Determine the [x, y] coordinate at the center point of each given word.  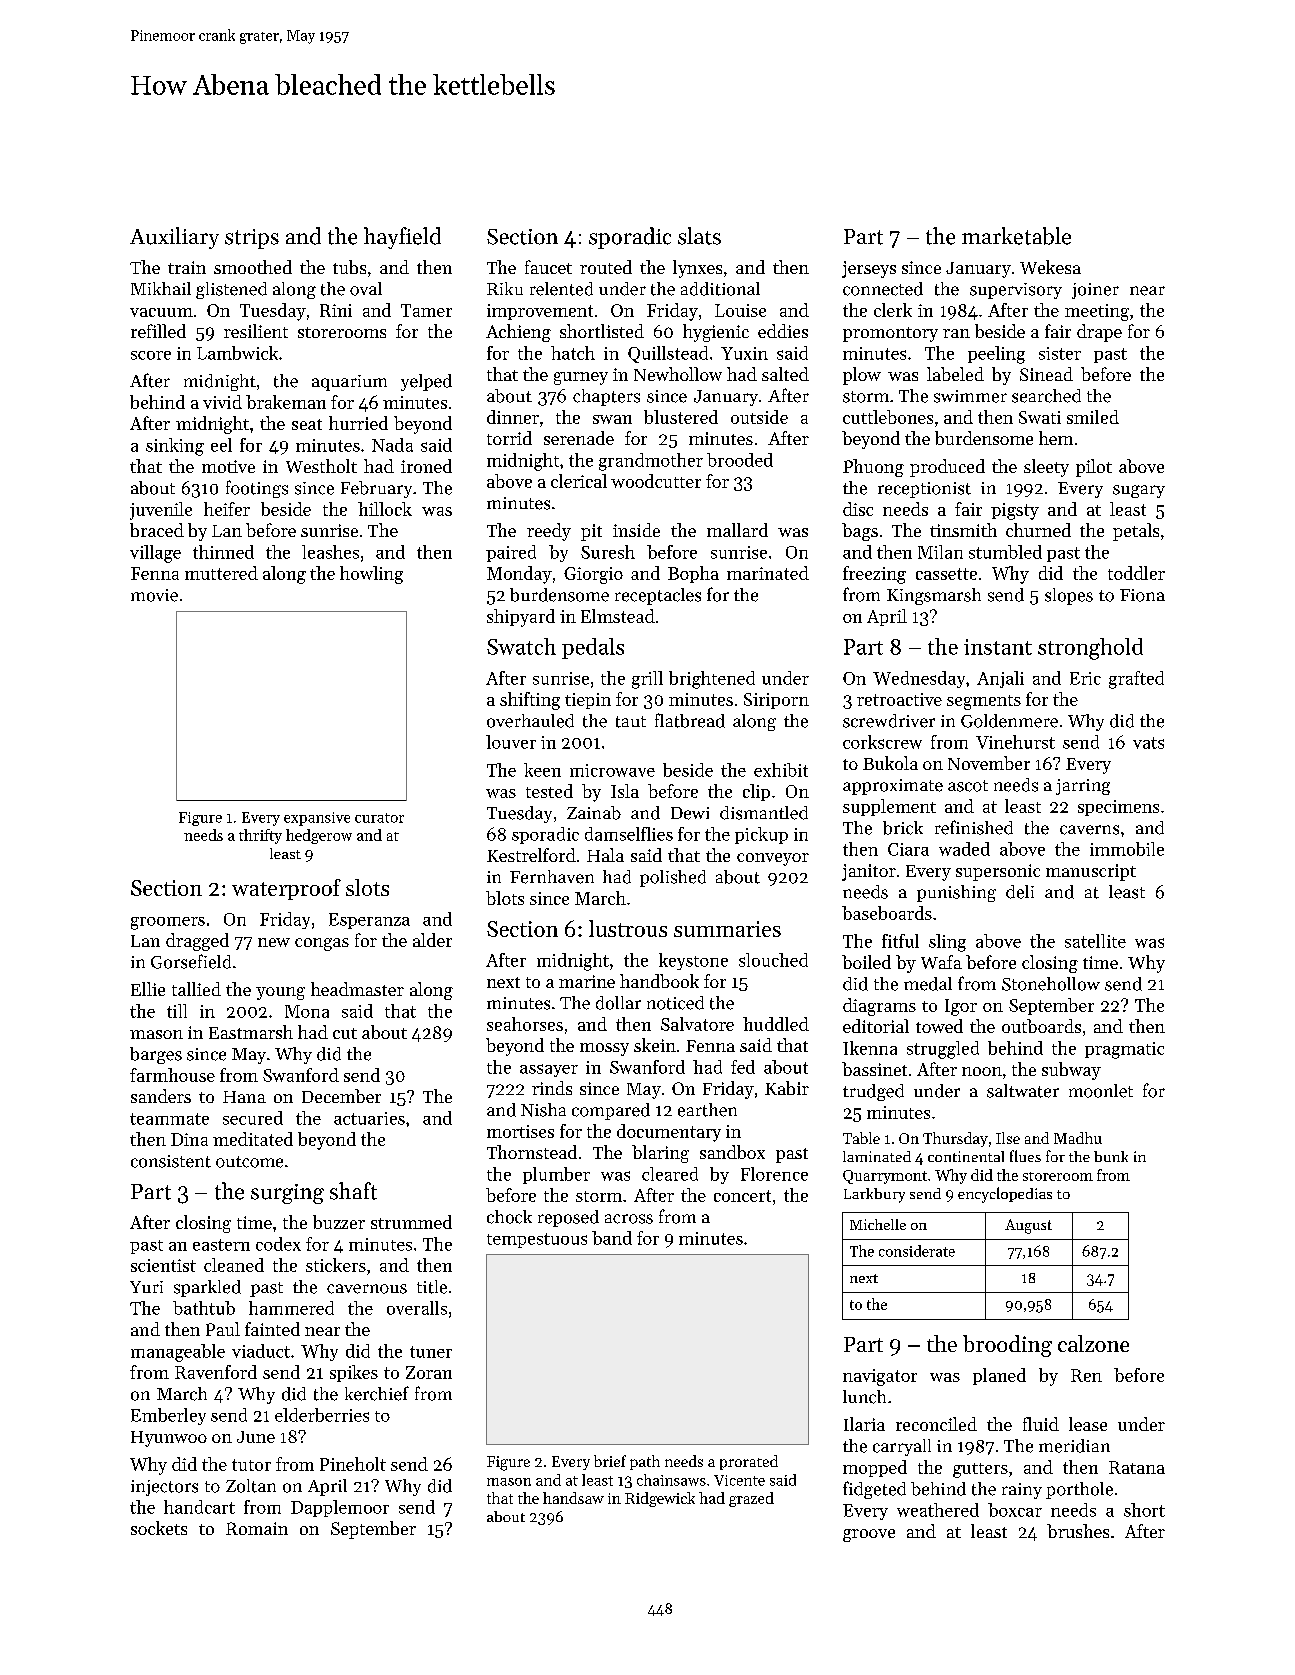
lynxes [697, 269]
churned [1038, 530]
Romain [257, 1528]
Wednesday [919, 679]
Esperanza [369, 921]
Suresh [608, 552]
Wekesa [1050, 267]
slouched [773, 960]
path [645, 1462]
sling [947, 943]
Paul [223, 1329]
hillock [385, 509]
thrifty [260, 836]
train [187, 267]
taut [631, 722]
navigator [880, 1377]
